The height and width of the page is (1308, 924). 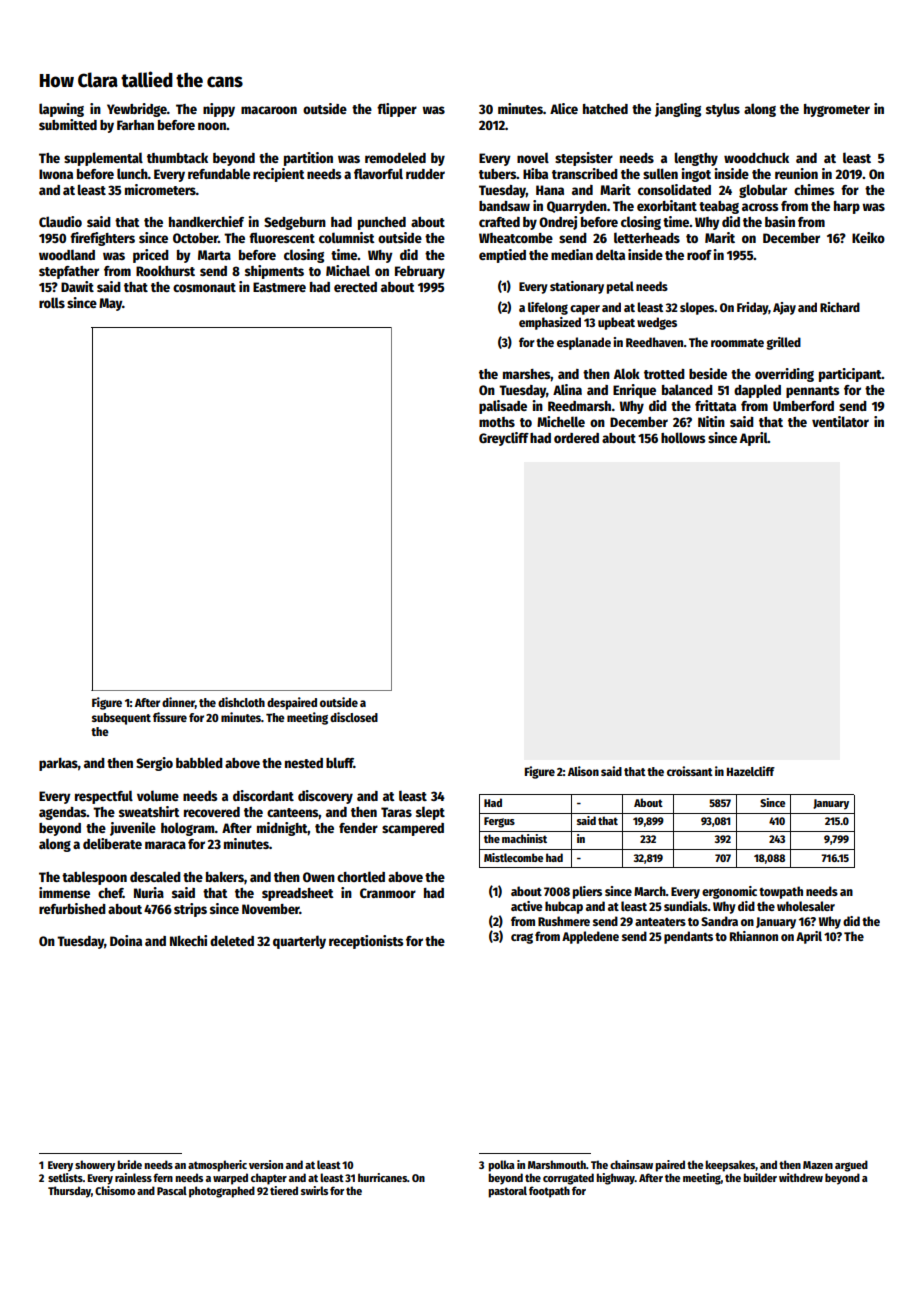 I want to click on Chisomo, so click(x=115, y=1190).
